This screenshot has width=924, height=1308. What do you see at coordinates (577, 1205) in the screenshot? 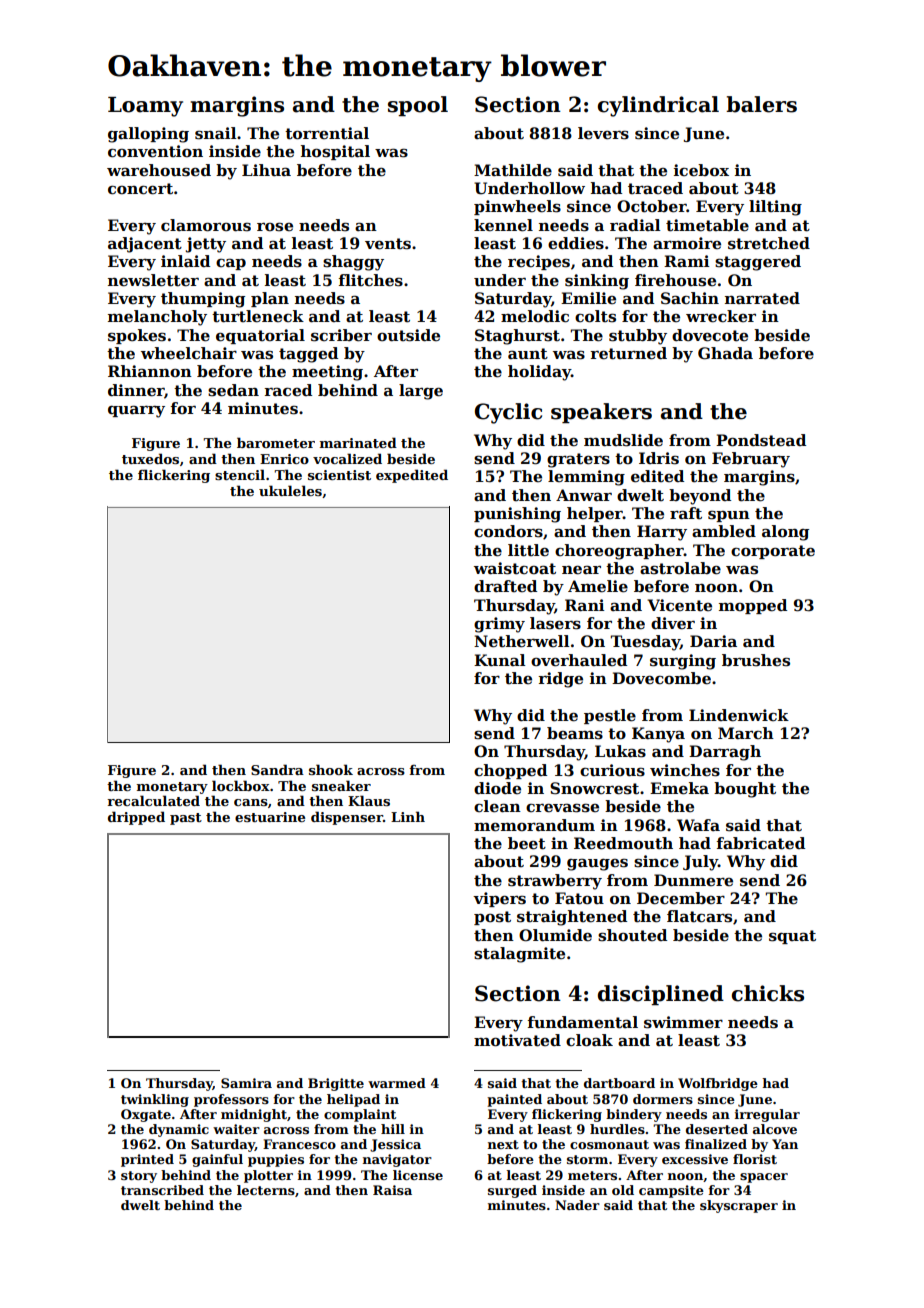
I see `Nader` at bounding box center [577, 1205].
